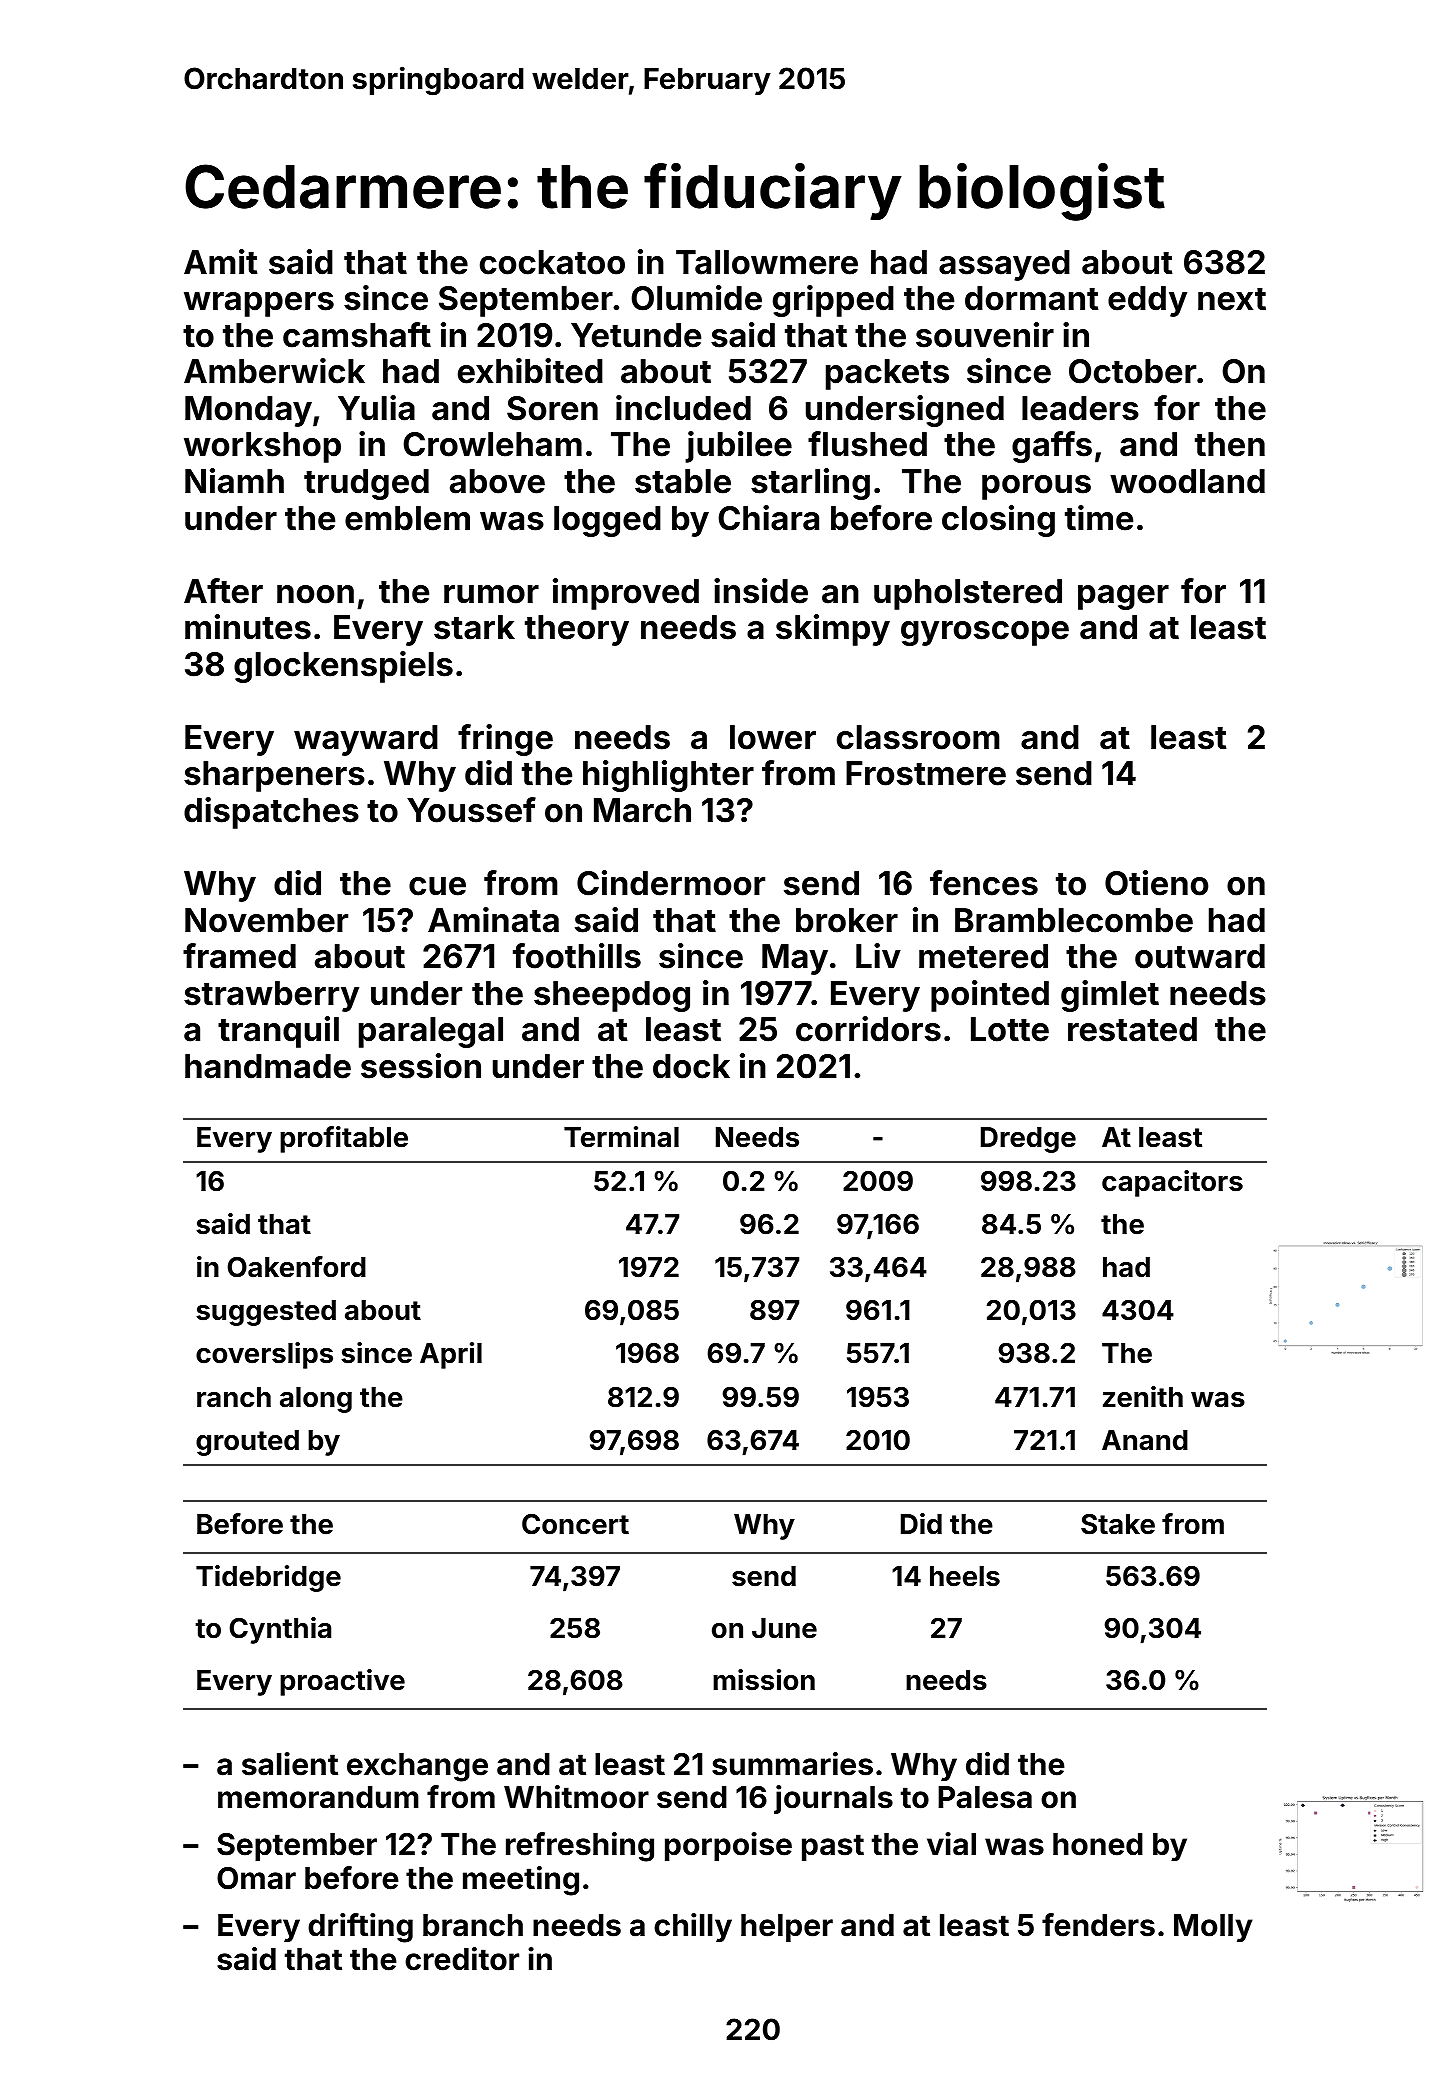 This screenshot has height=2100, width=1450. Describe the element at coordinates (671, 883) in the screenshot. I see `Cindermoor` at that location.
